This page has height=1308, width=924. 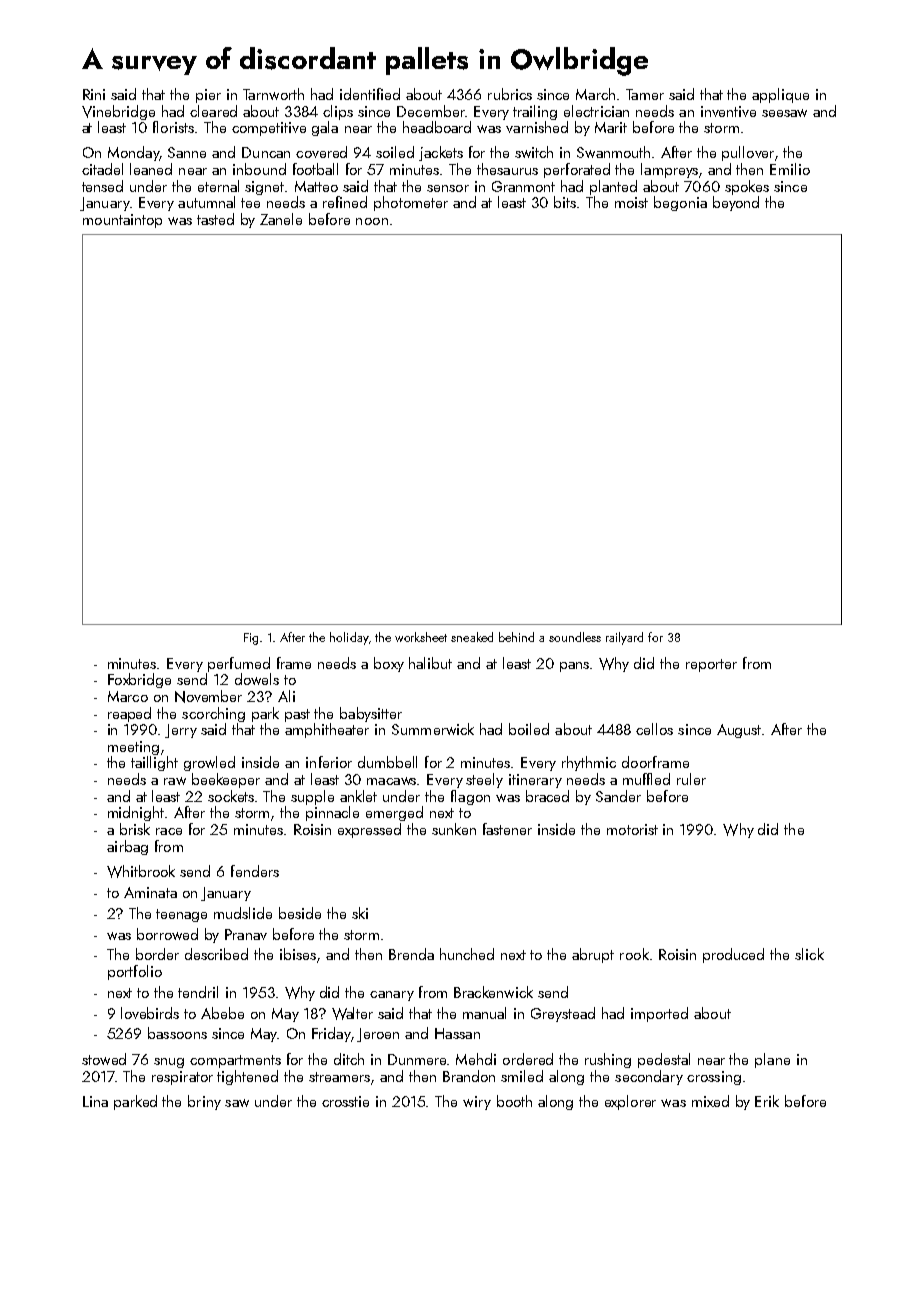 What do you see at coordinates (565, 202) in the page?
I see `bits` at bounding box center [565, 202].
